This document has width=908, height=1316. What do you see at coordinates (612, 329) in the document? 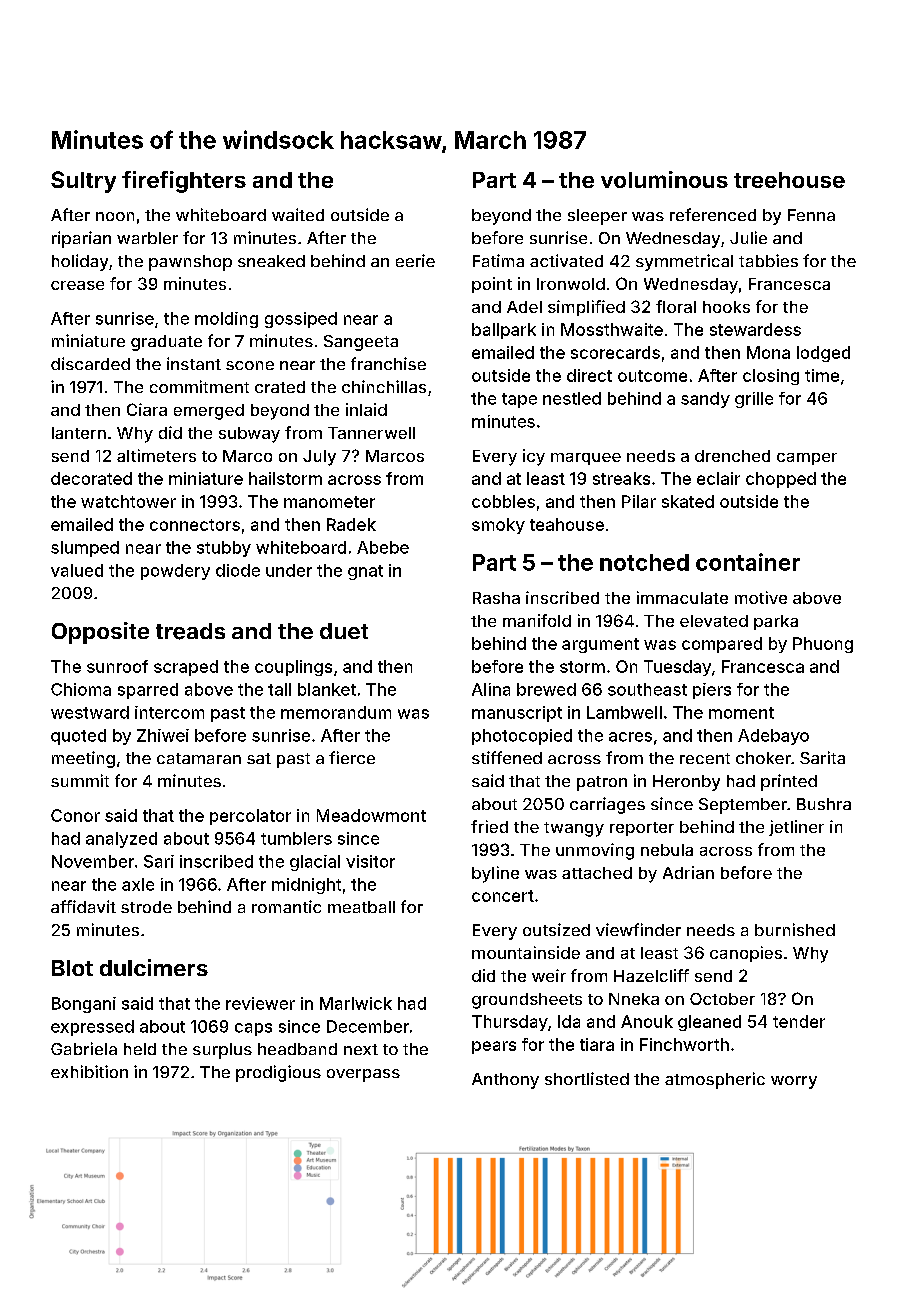
I see `Mossthwaite` at bounding box center [612, 329].
